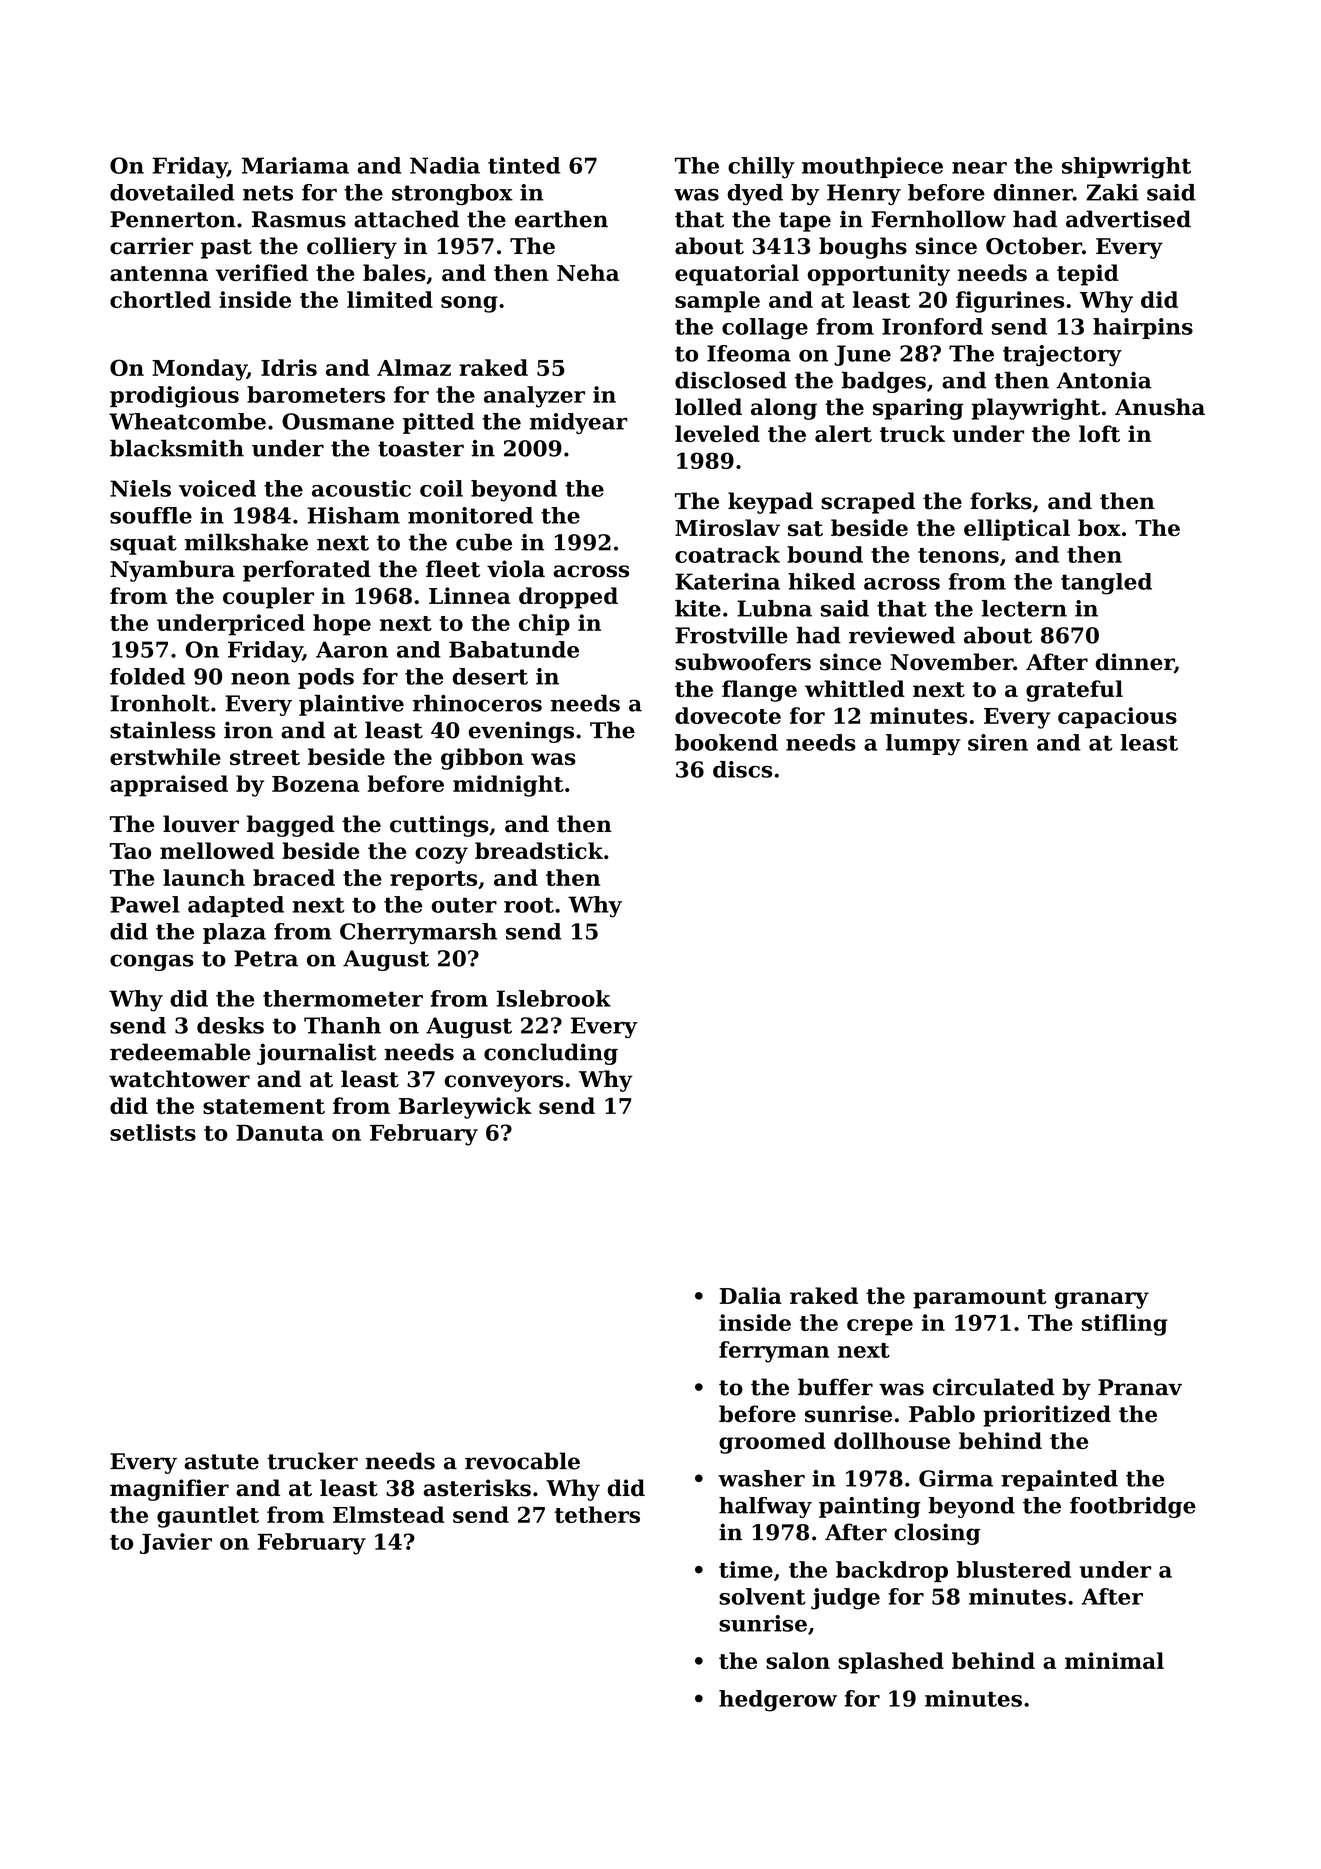  Describe the element at coordinates (1128, 219) in the page. I see `advertised` at that location.
